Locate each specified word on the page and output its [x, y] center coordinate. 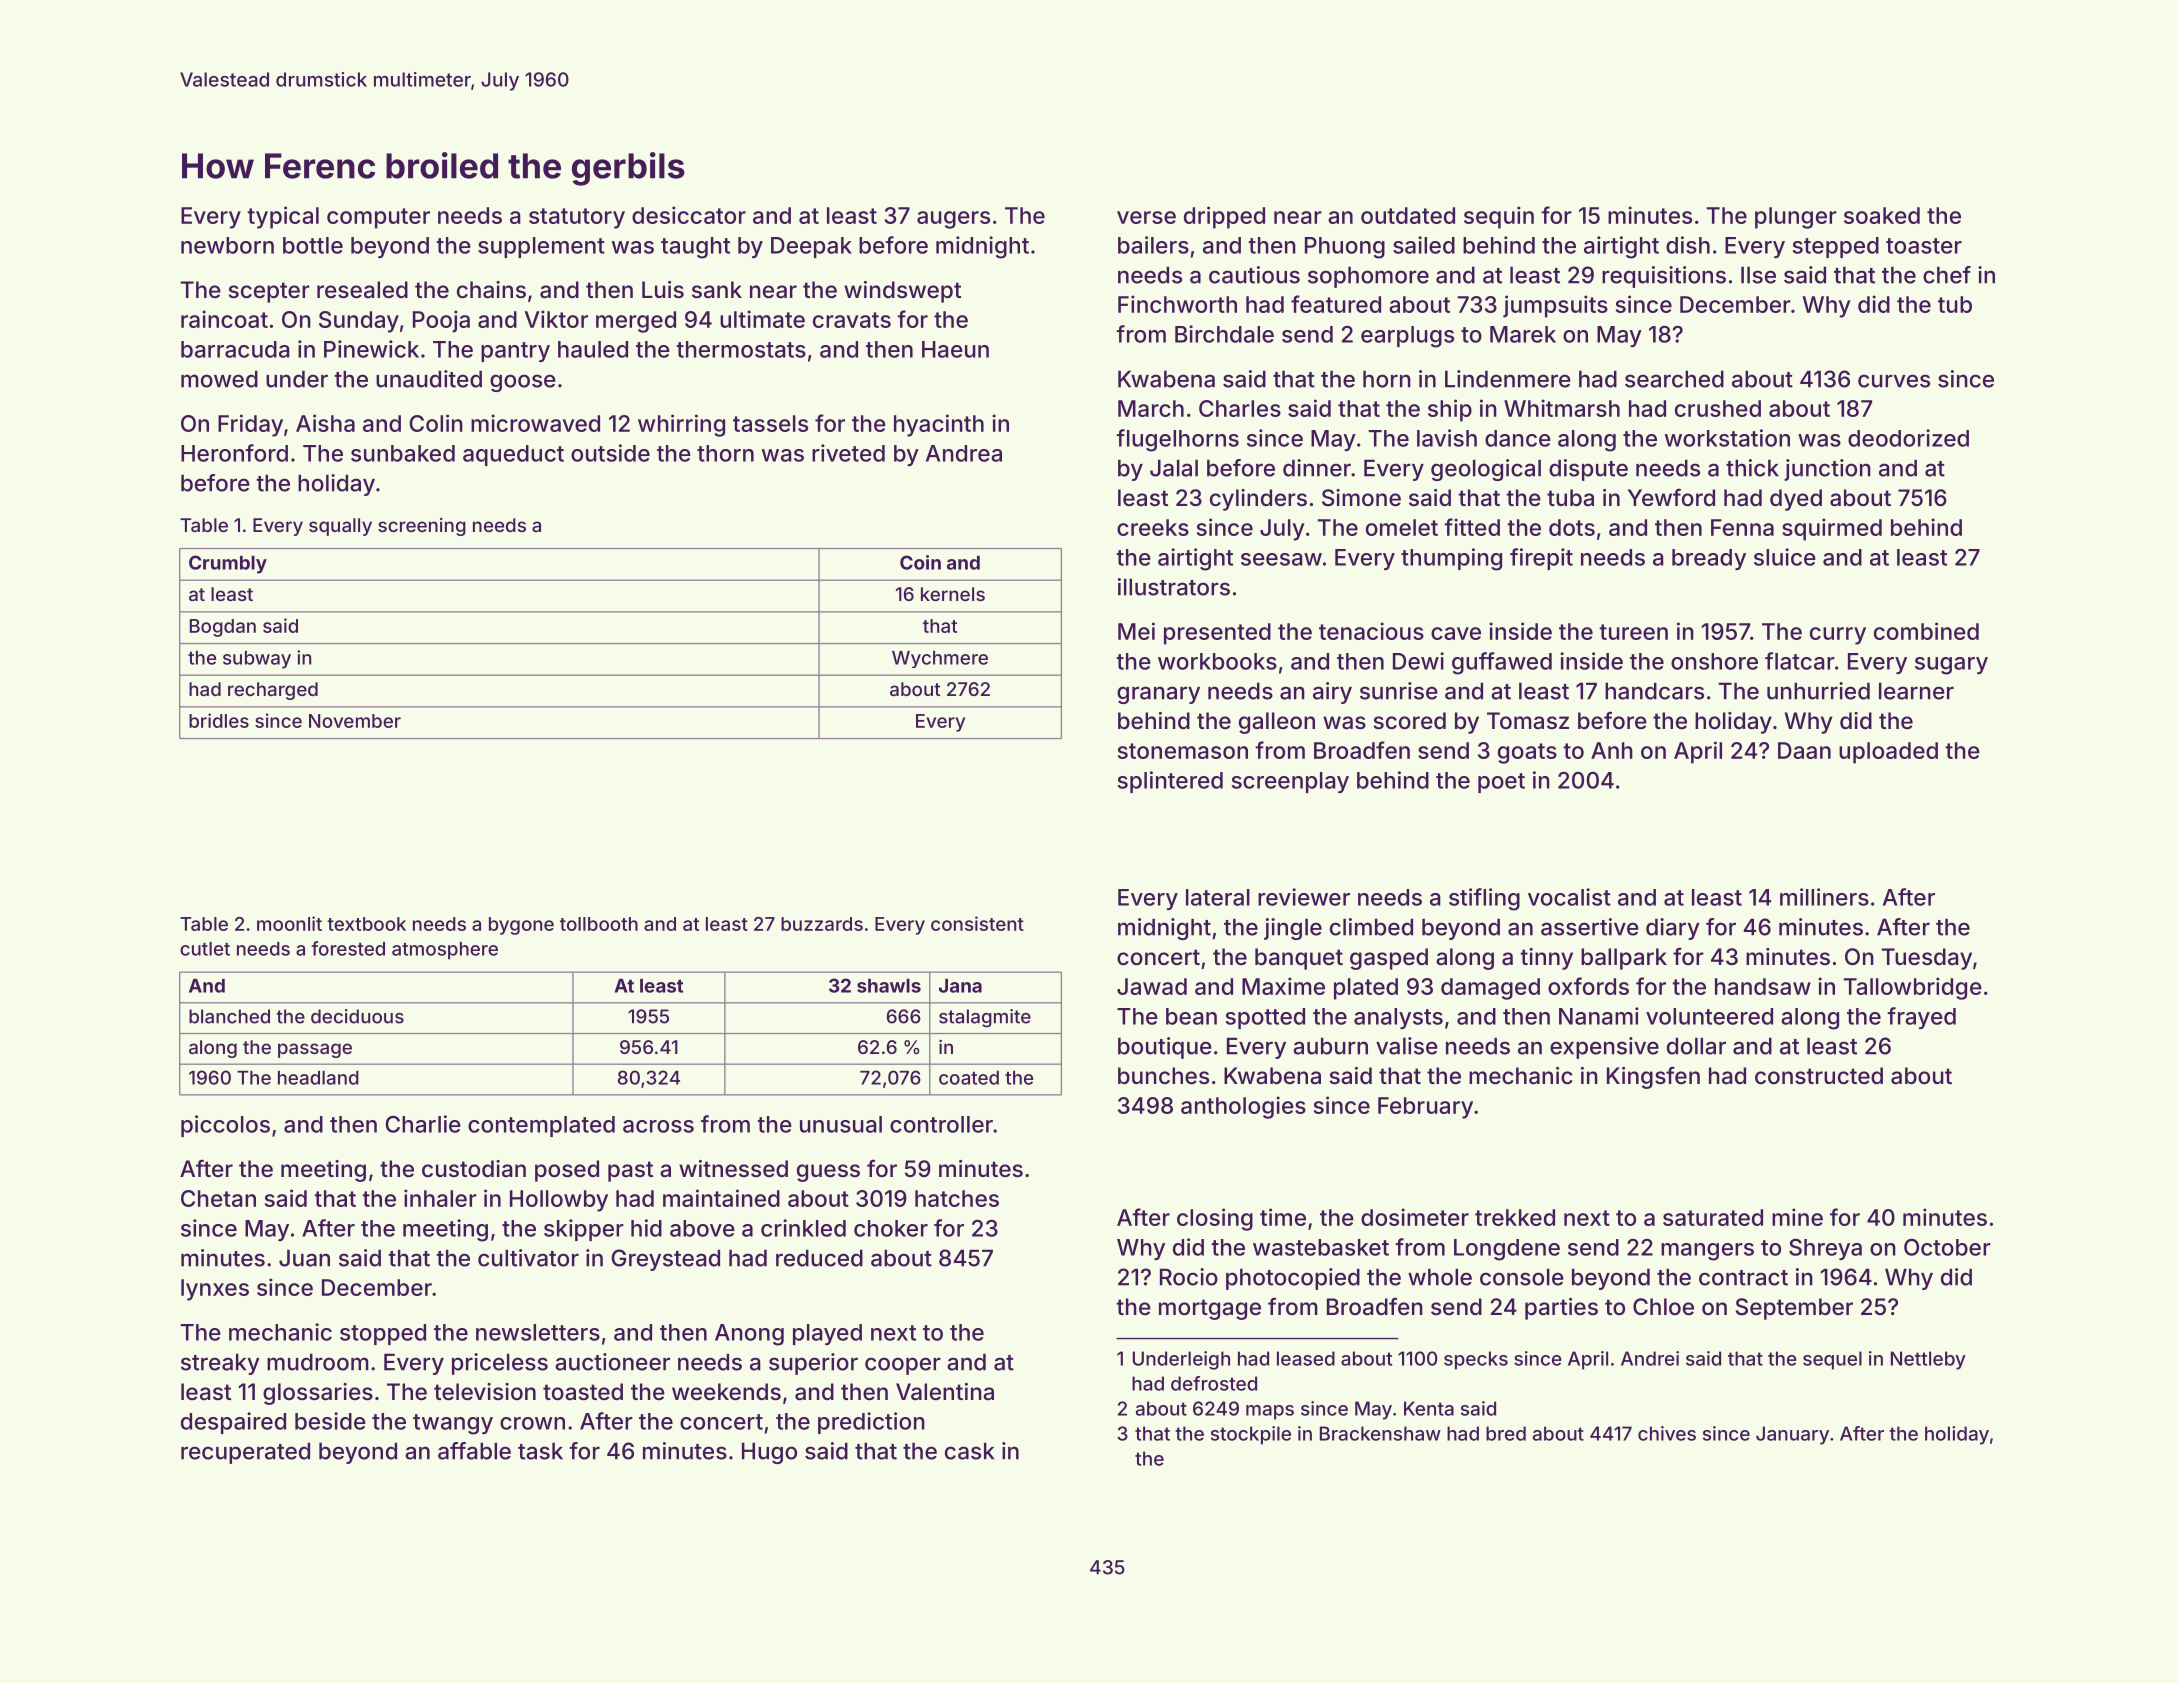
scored [1410, 720]
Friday [250, 425]
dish [1688, 245]
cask [969, 1451]
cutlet [205, 949]
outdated [1408, 215]
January [1792, 1435]
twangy [453, 1424]
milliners [1824, 897]
